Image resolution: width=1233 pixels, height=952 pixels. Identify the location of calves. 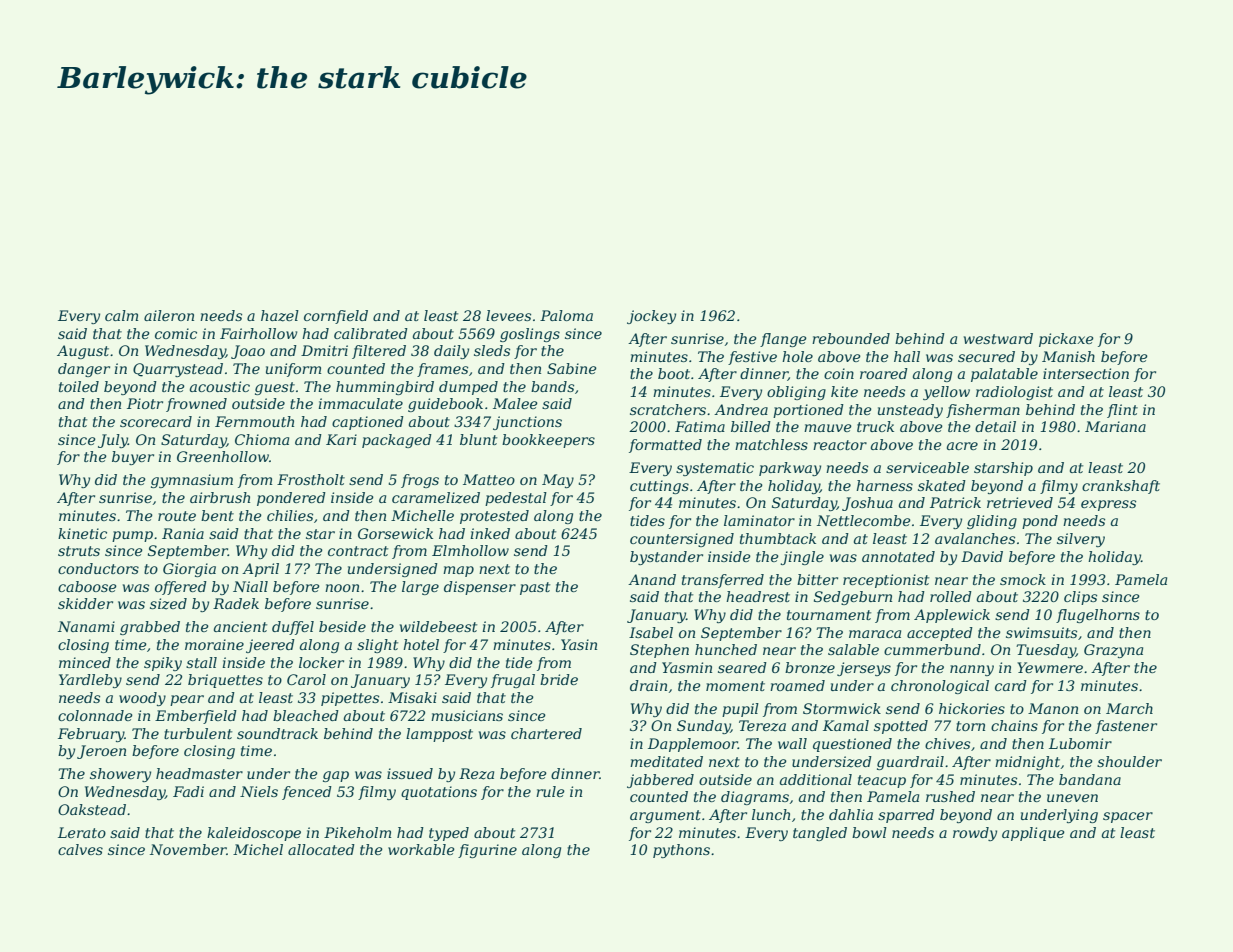
(80, 849).
